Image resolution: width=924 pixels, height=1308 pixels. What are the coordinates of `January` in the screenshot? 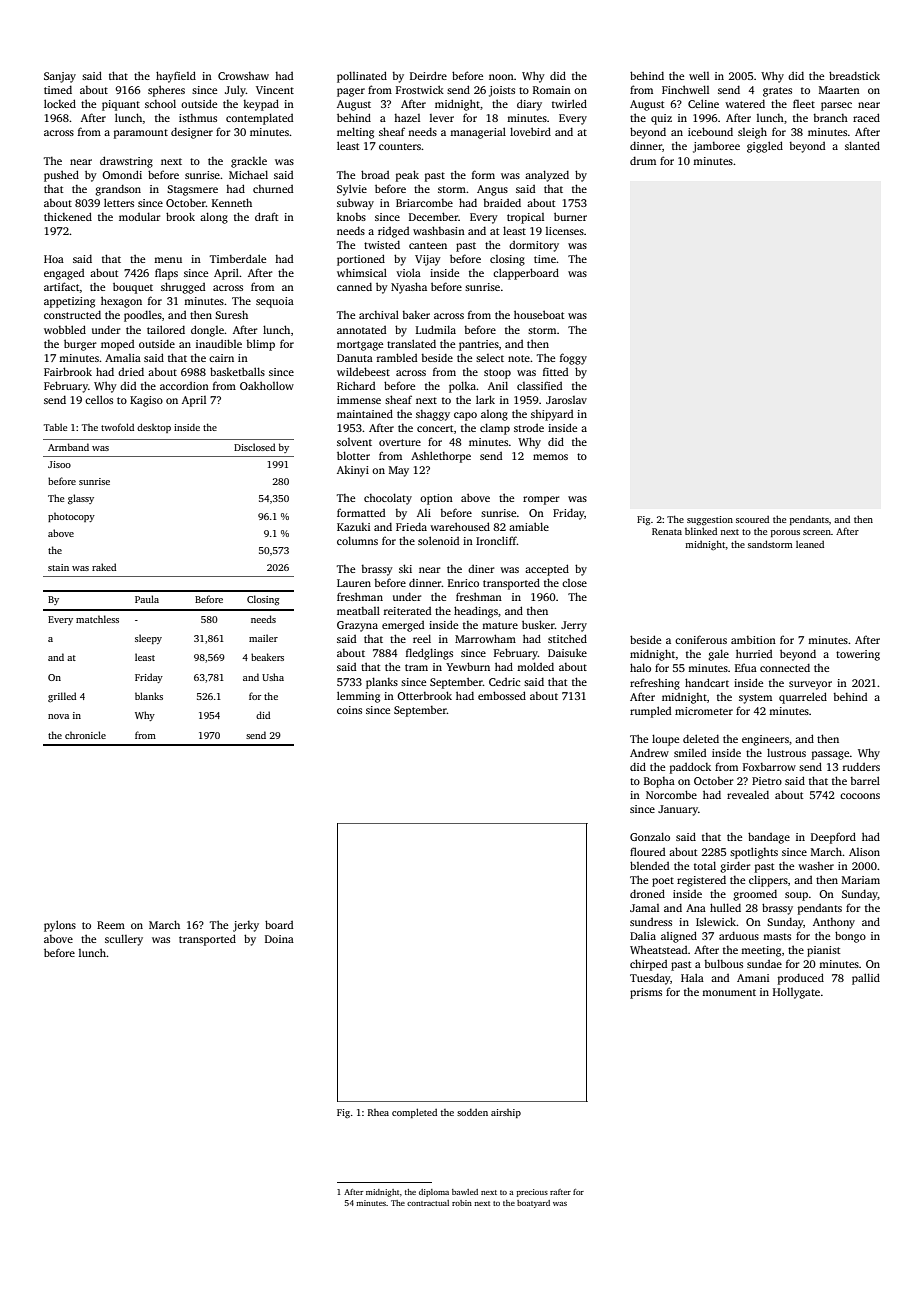 It's located at (678, 810).
